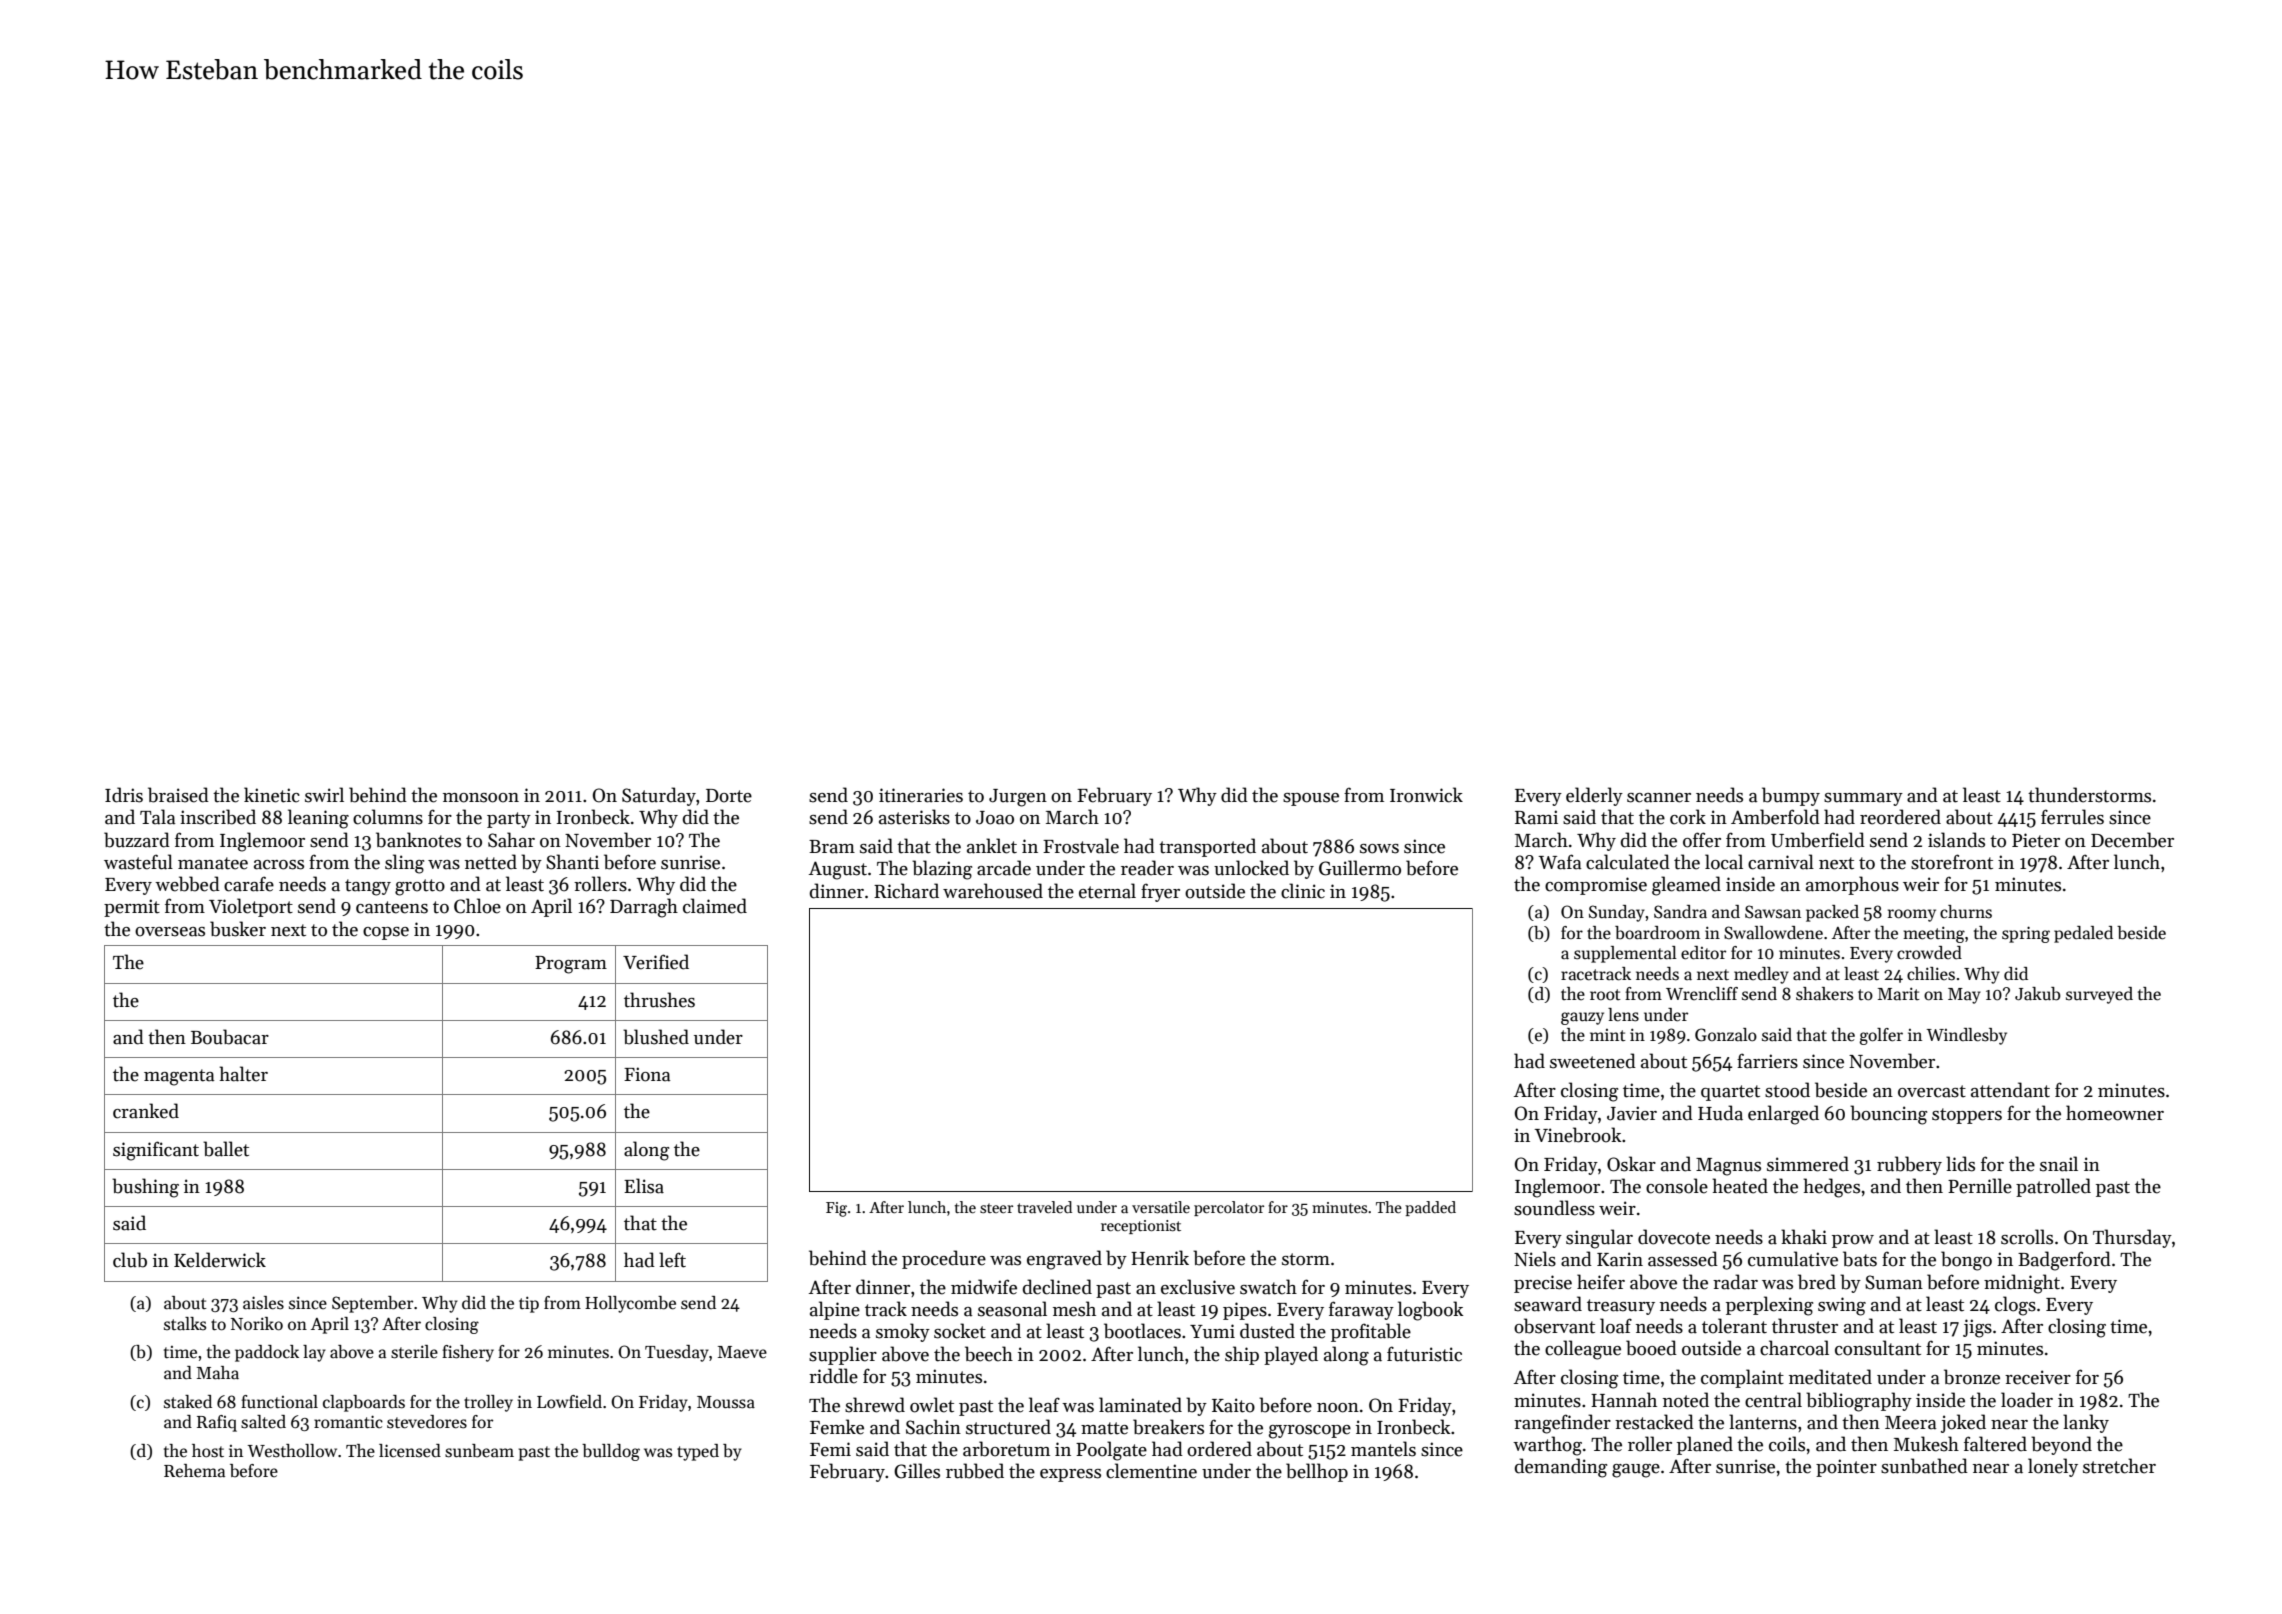 The height and width of the screenshot is (1614, 2282). I want to click on bumpy, so click(1791, 796).
